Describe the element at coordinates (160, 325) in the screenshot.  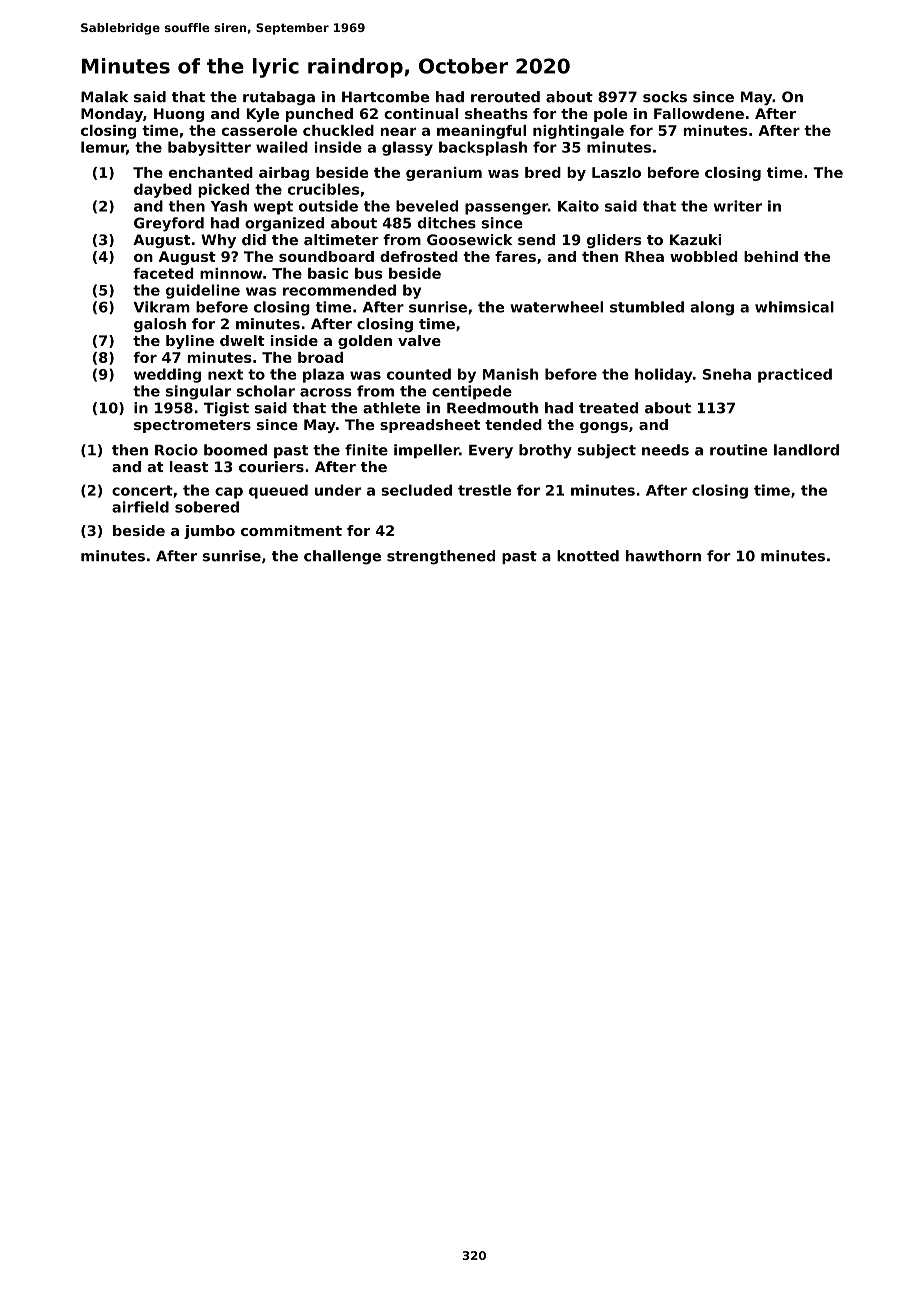
I see `galosh` at that location.
